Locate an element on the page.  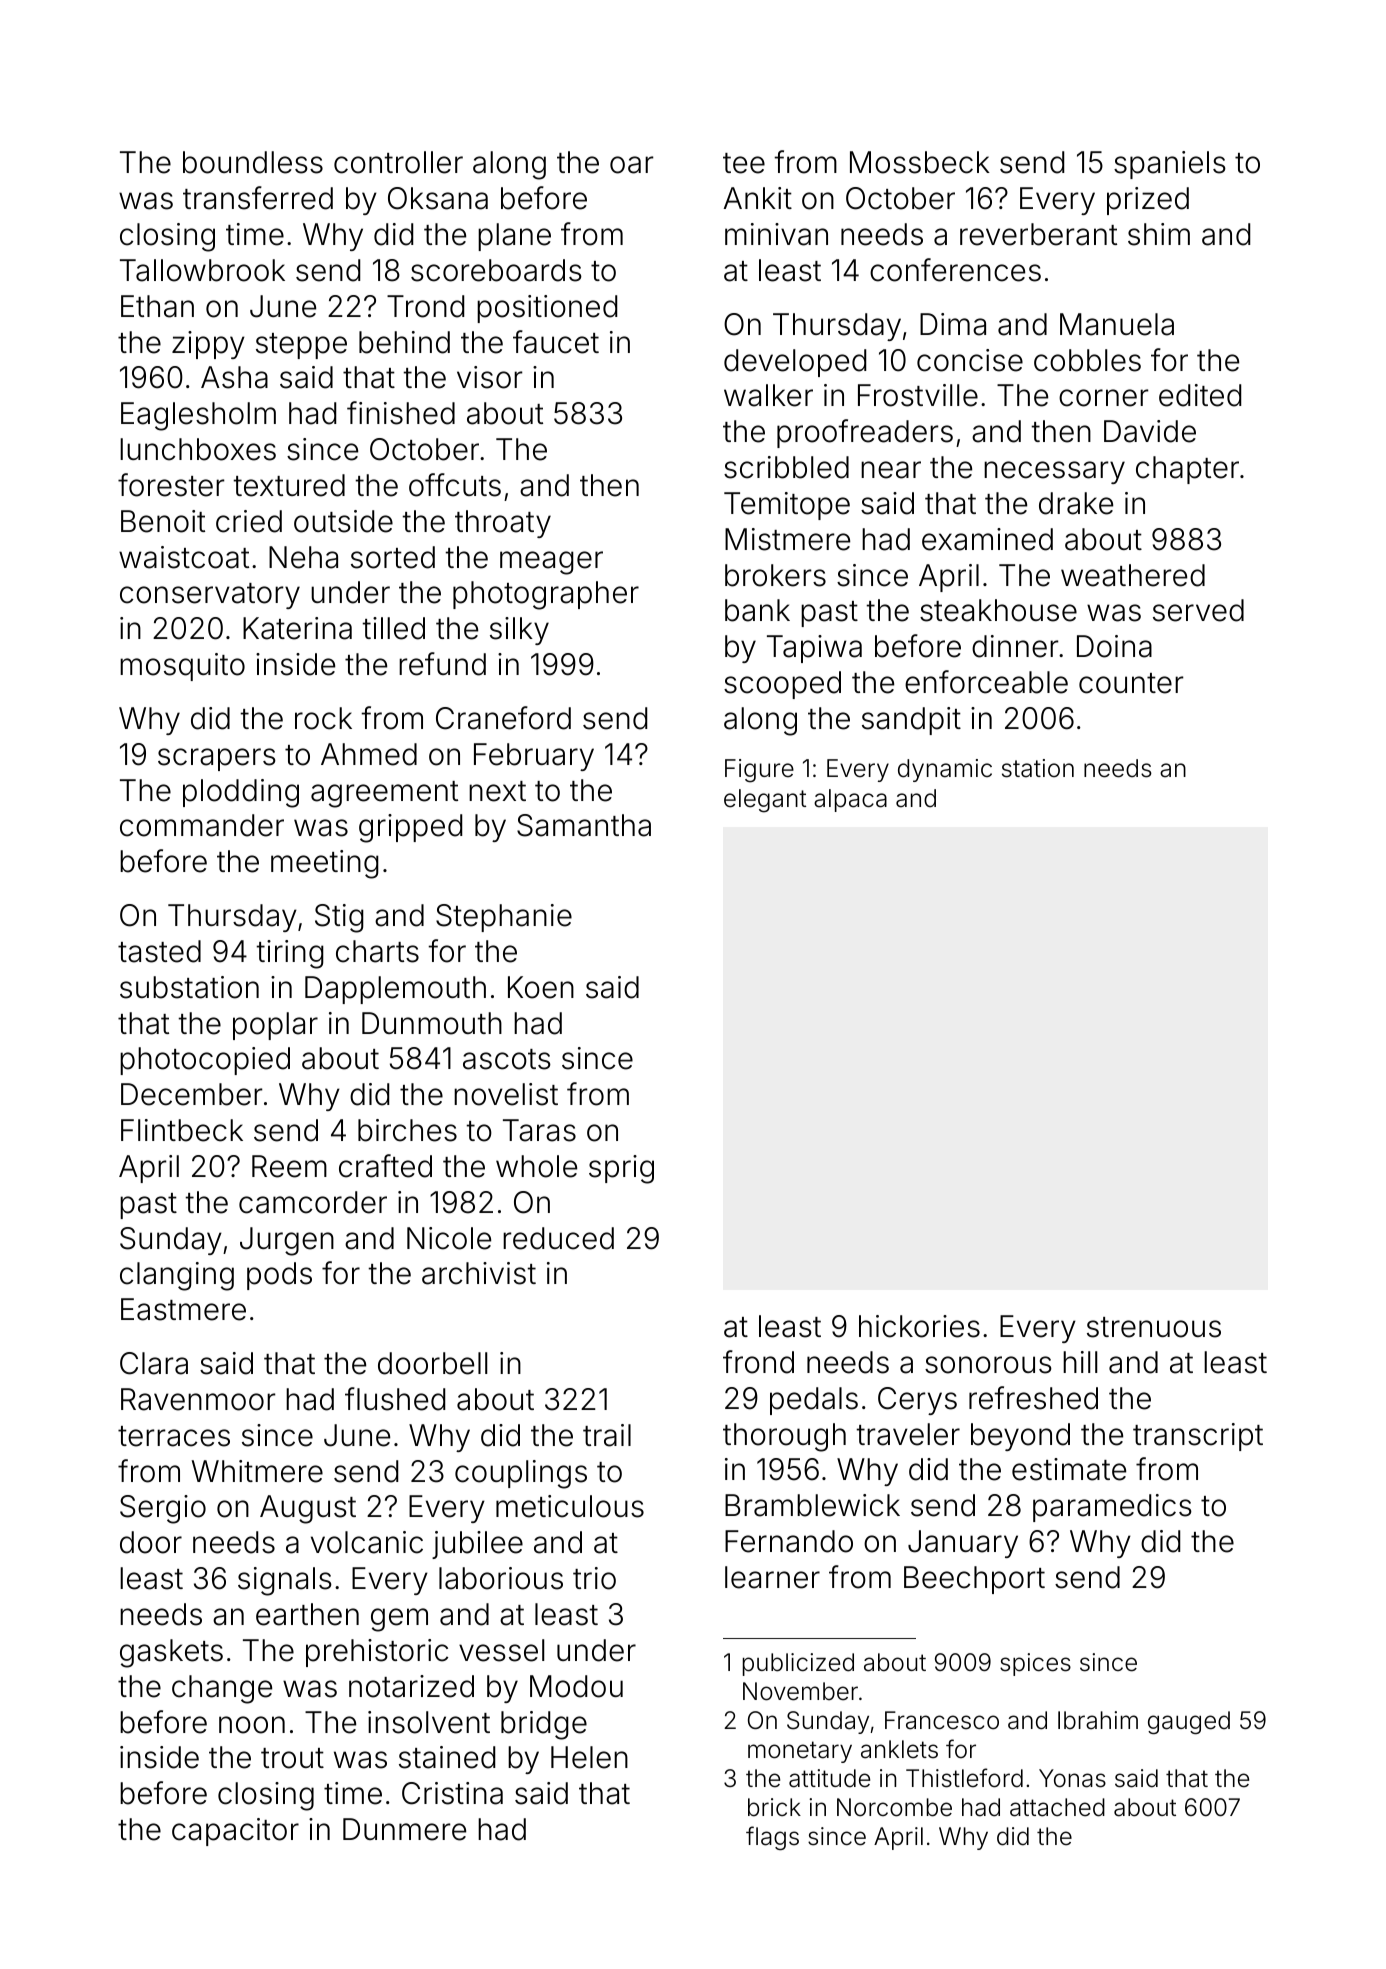
transcript is located at coordinates (1198, 1437).
